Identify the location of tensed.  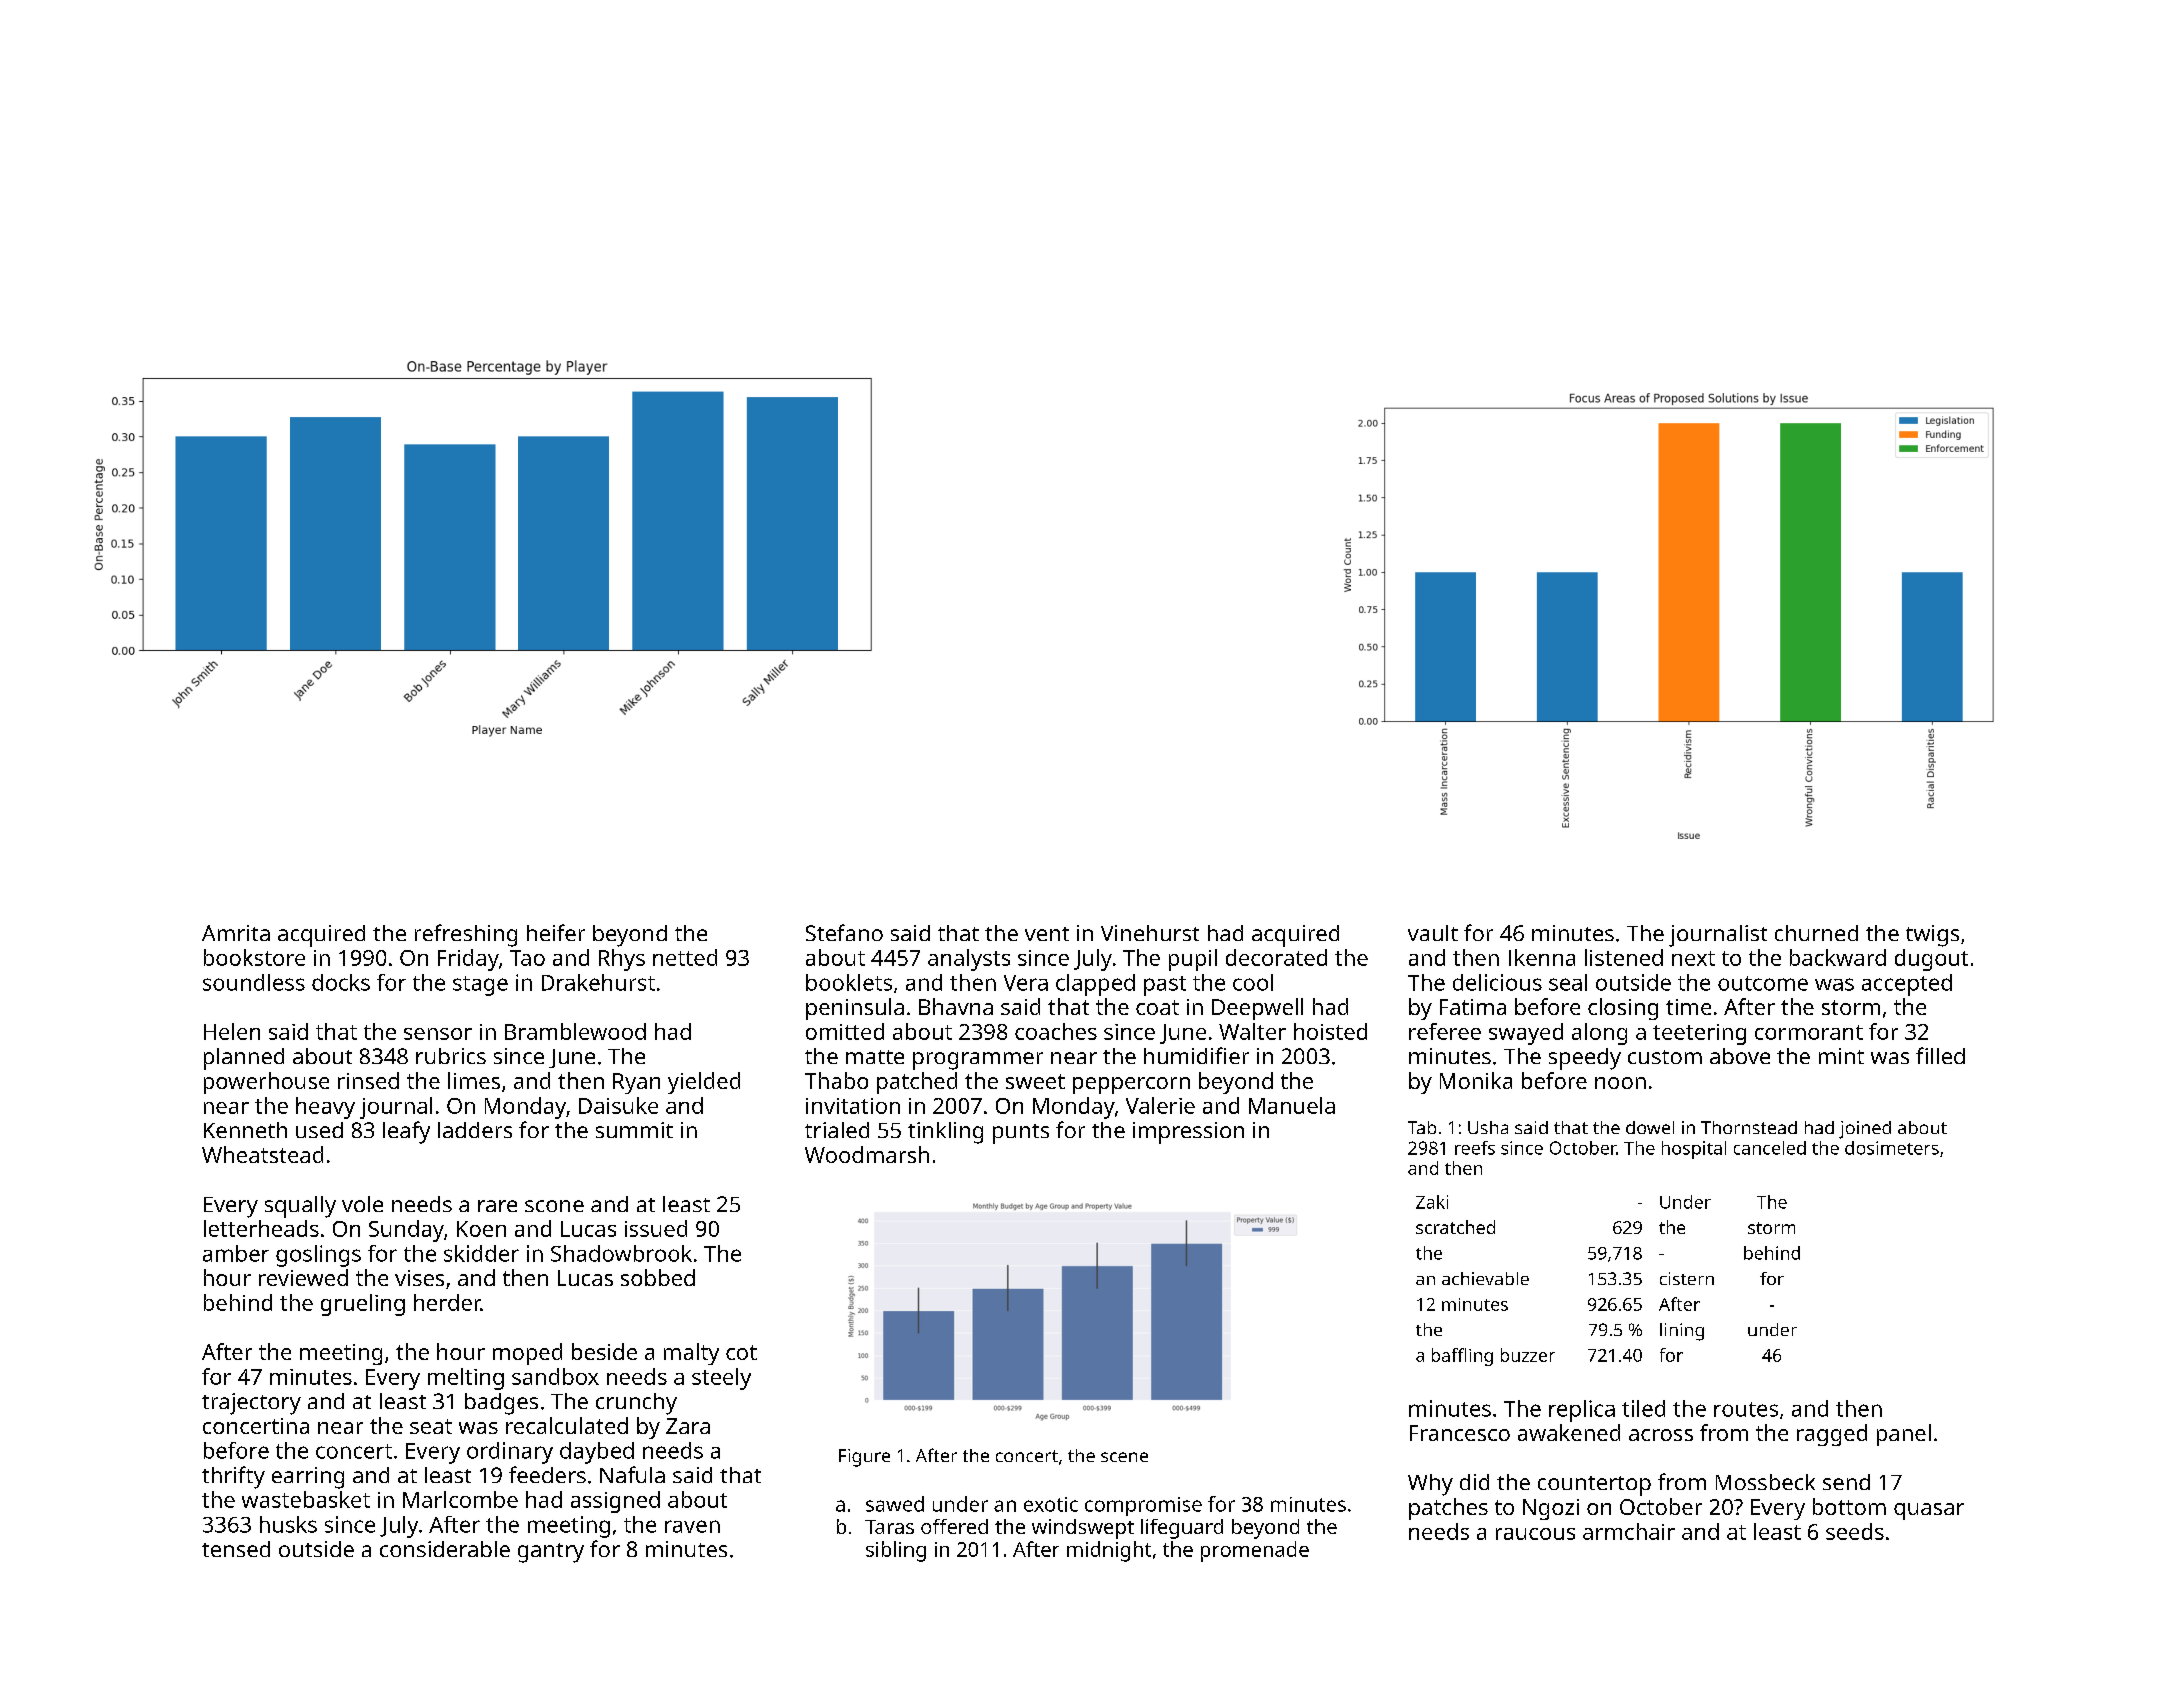
(236, 1549).
